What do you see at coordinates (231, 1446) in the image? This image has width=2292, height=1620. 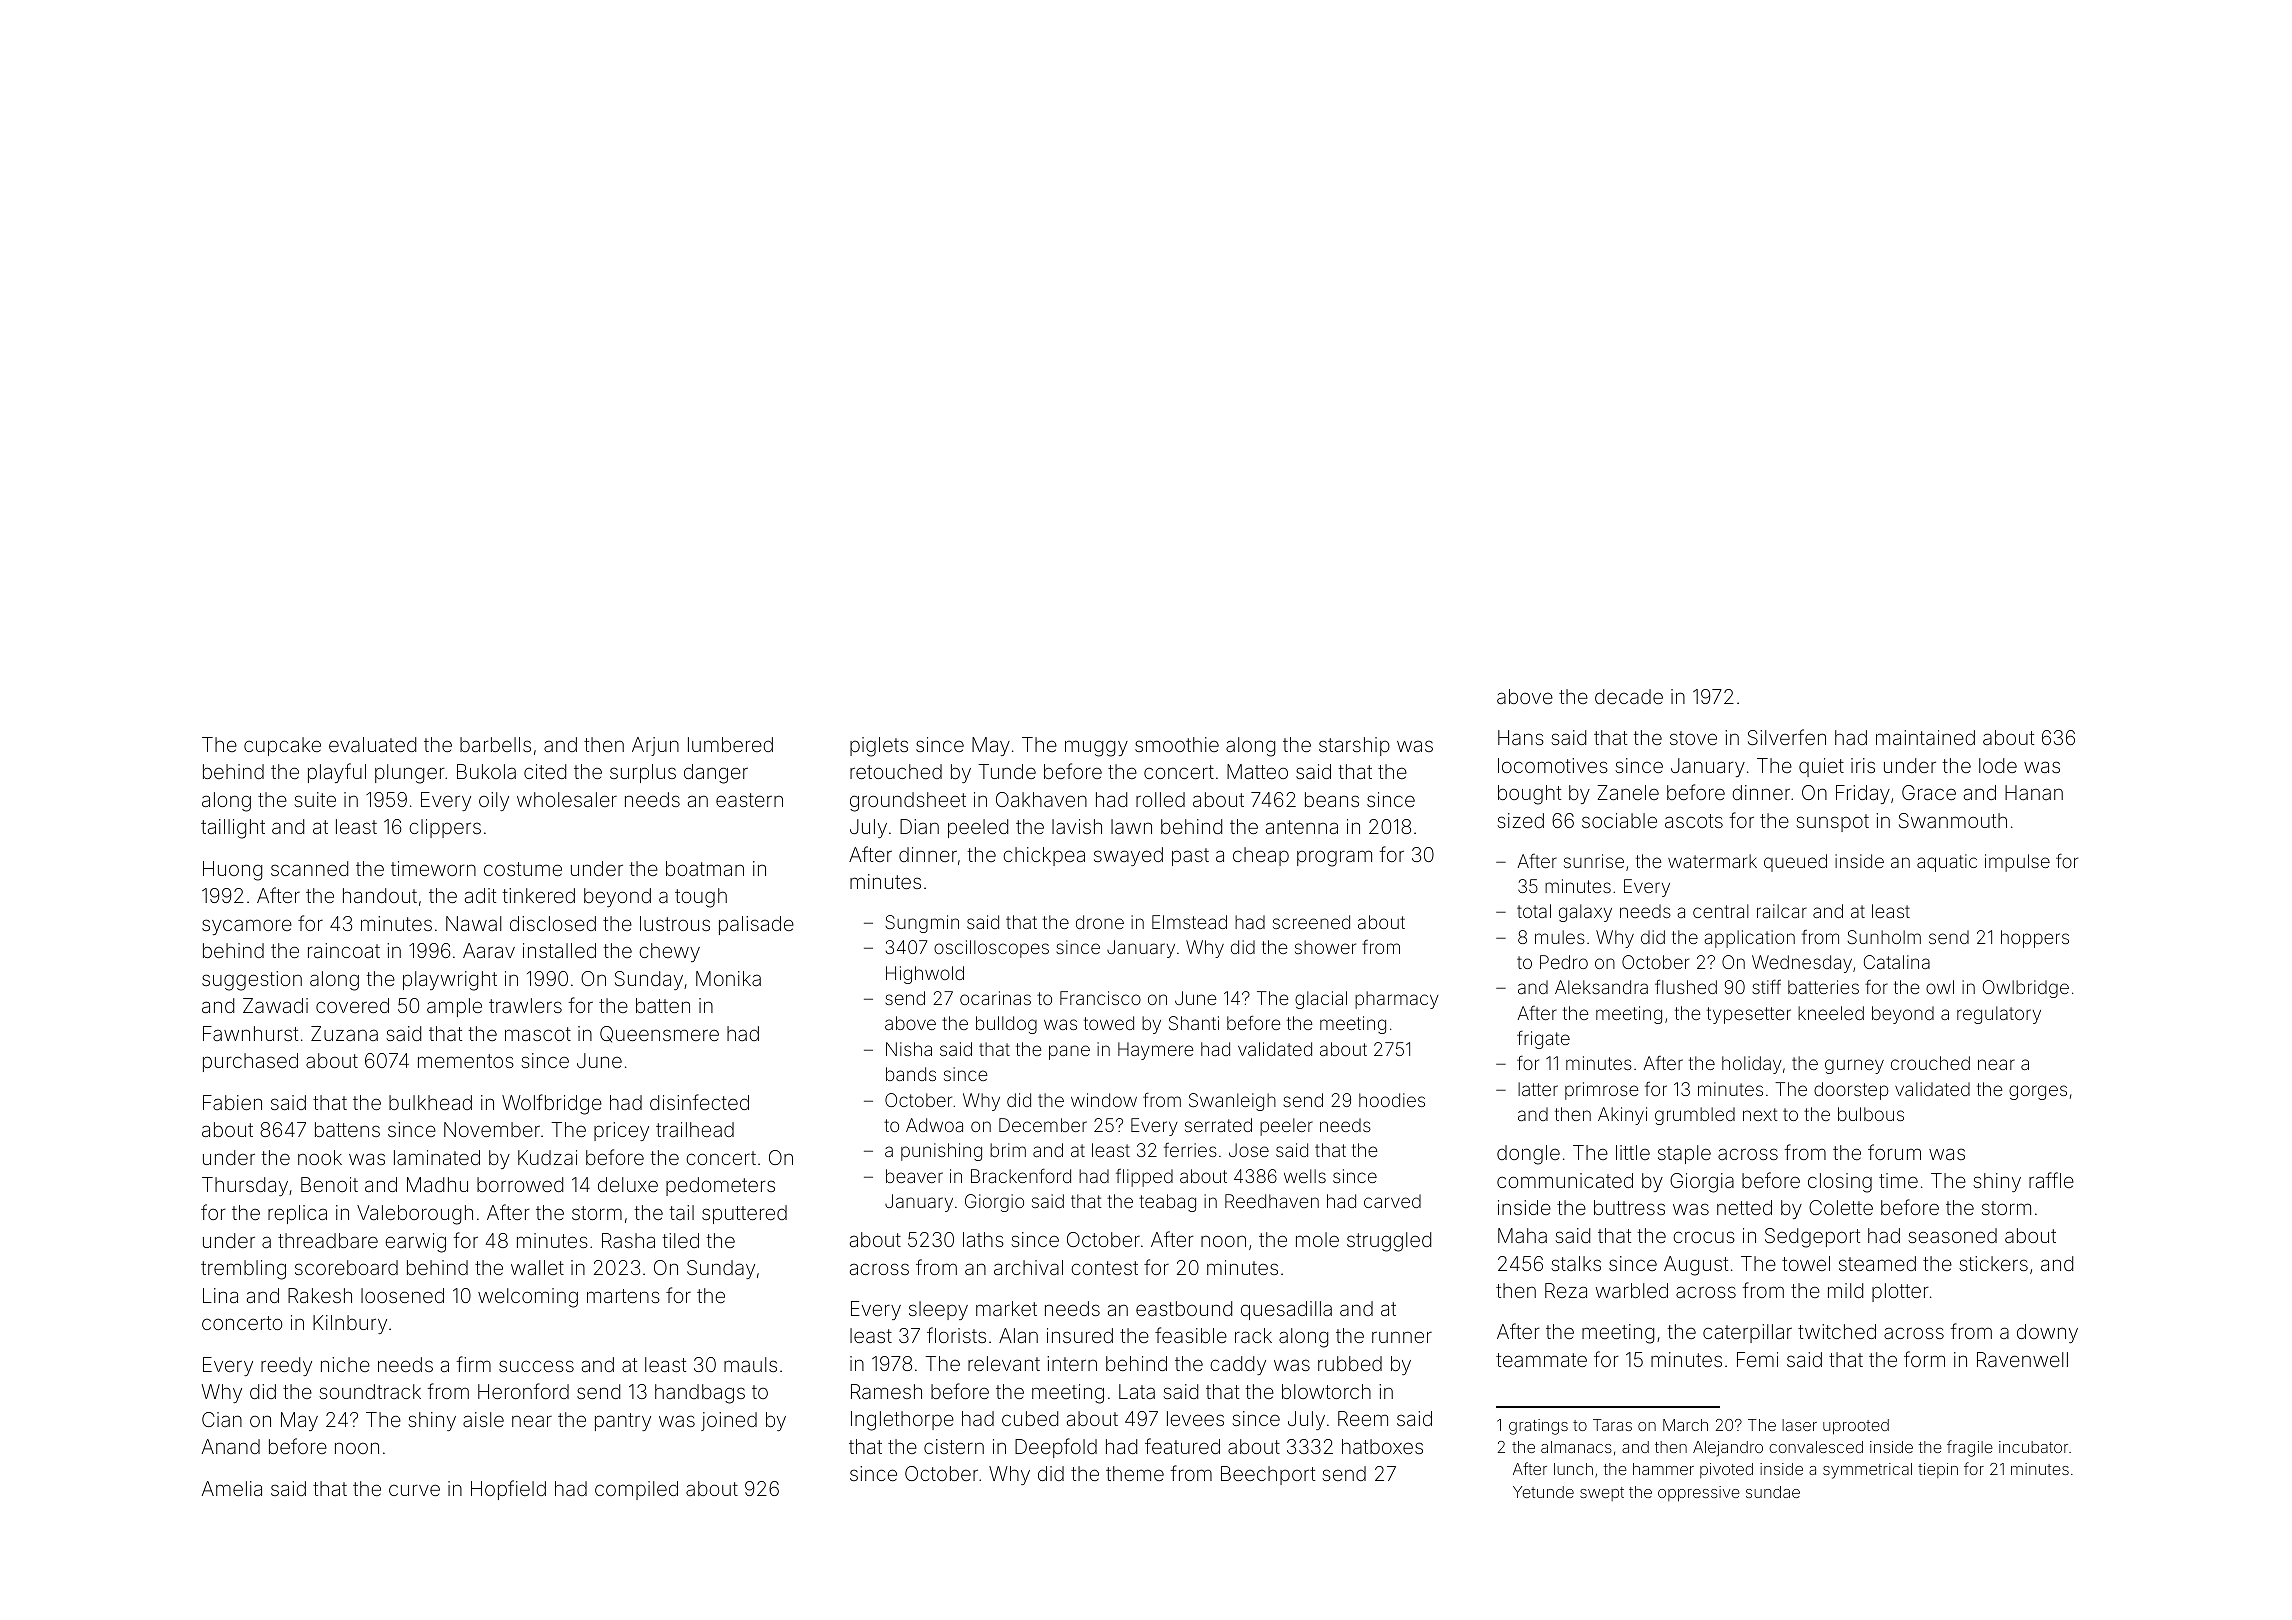 I see `Anand` at bounding box center [231, 1446].
